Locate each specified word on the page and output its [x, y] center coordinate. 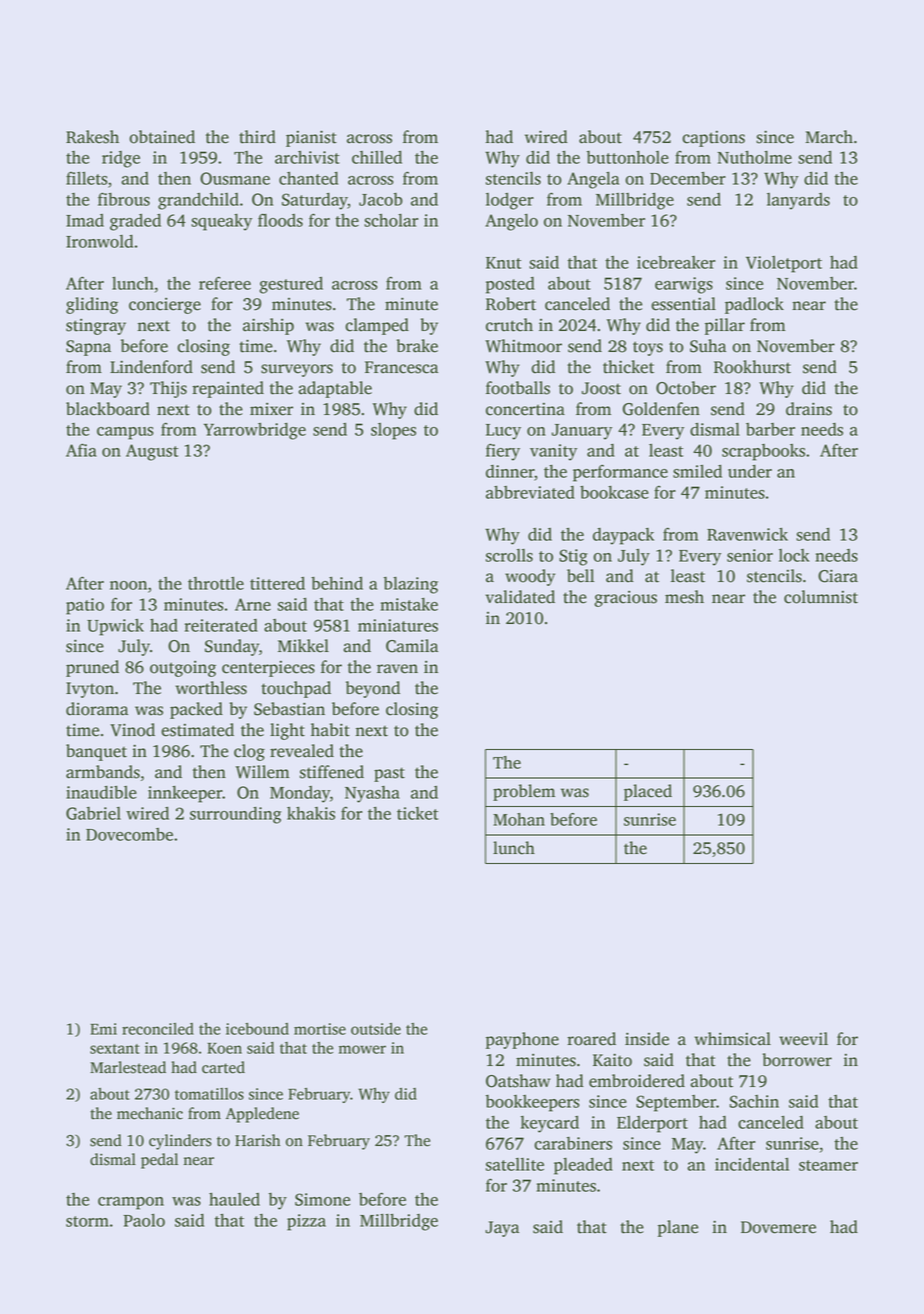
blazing [410, 585]
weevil [803, 1039]
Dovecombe [129, 834]
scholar [391, 220]
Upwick [115, 627]
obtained [162, 137]
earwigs [684, 285]
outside [376, 1029]
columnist [821, 597]
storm [87, 1221]
